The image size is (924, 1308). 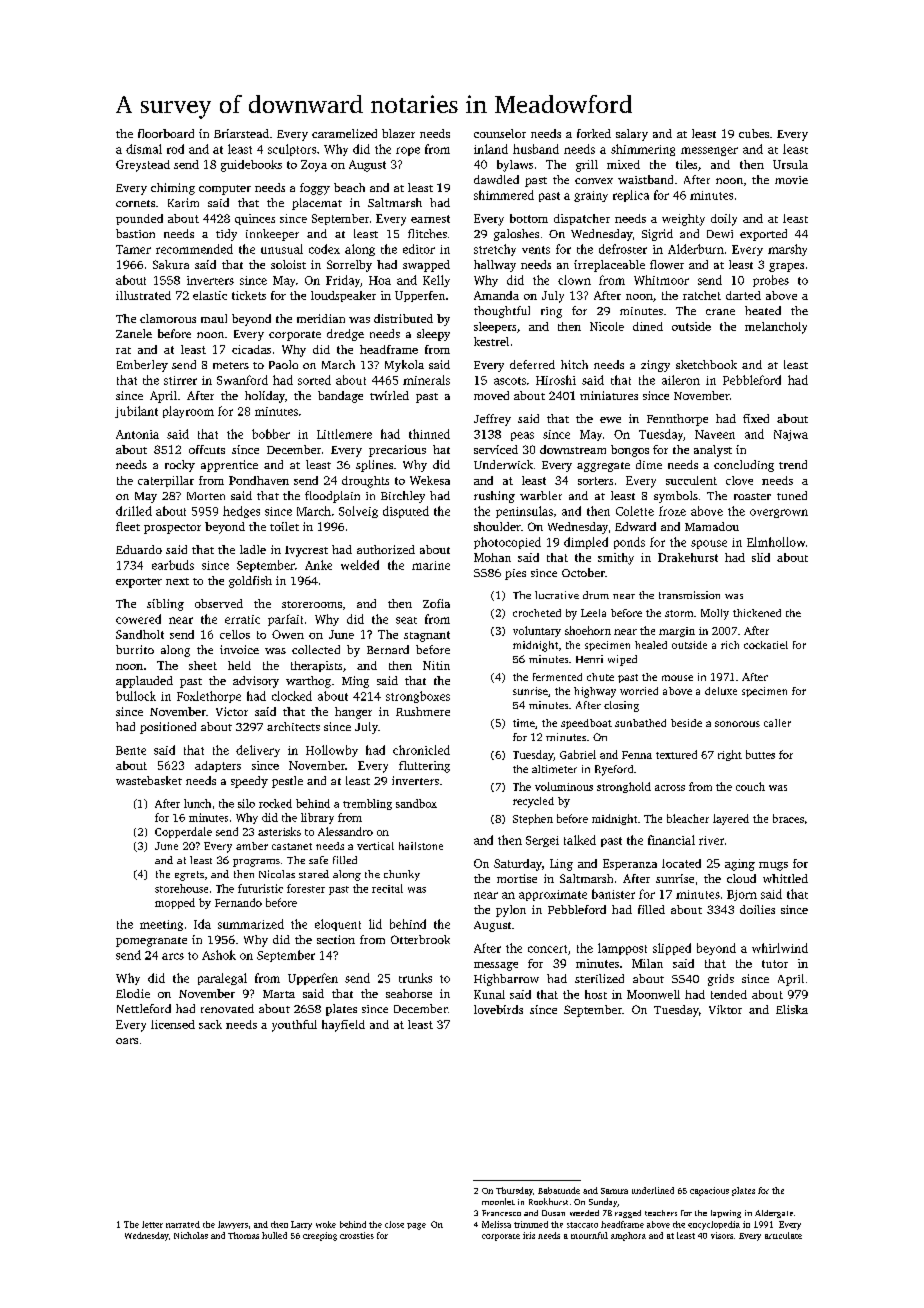 What do you see at coordinates (338, 925) in the image?
I see `eloquent` at bounding box center [338, 925].
